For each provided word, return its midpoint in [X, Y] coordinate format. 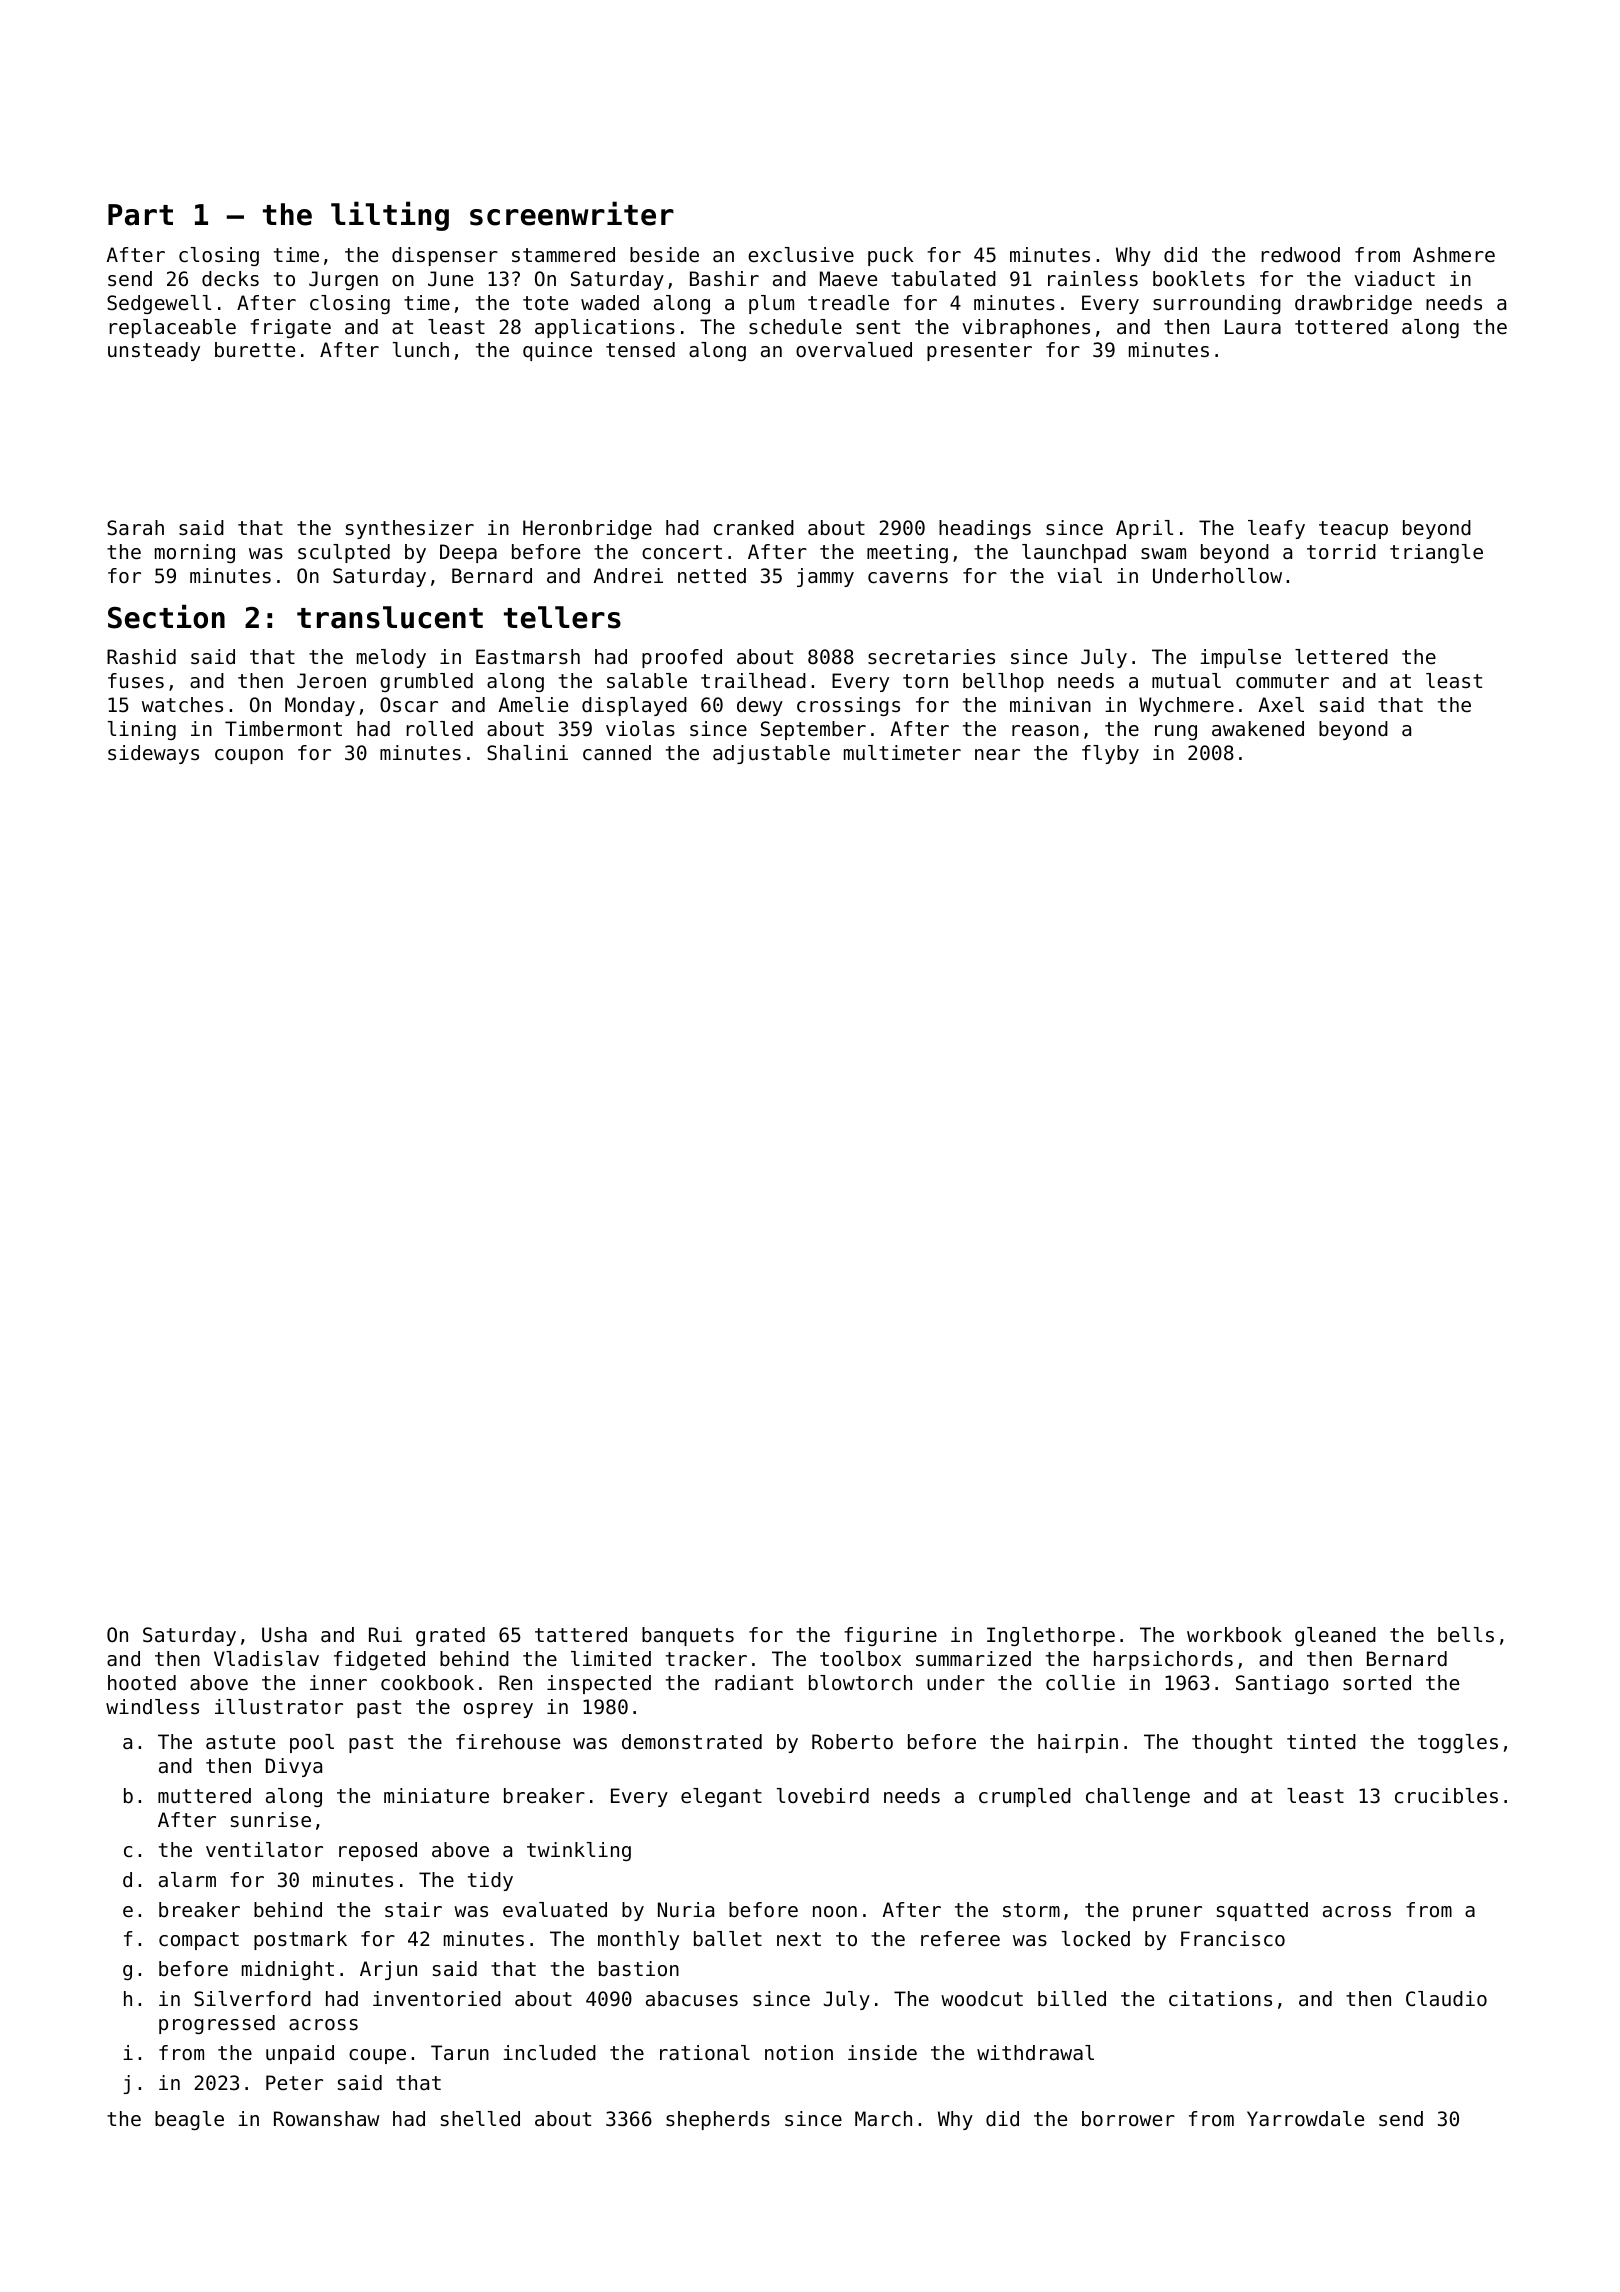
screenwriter [572, 213]
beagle [189, 2120]
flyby [1110, 754]
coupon [249, 756]
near [997, 755]
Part [140, 215]
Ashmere [1454, 255]
